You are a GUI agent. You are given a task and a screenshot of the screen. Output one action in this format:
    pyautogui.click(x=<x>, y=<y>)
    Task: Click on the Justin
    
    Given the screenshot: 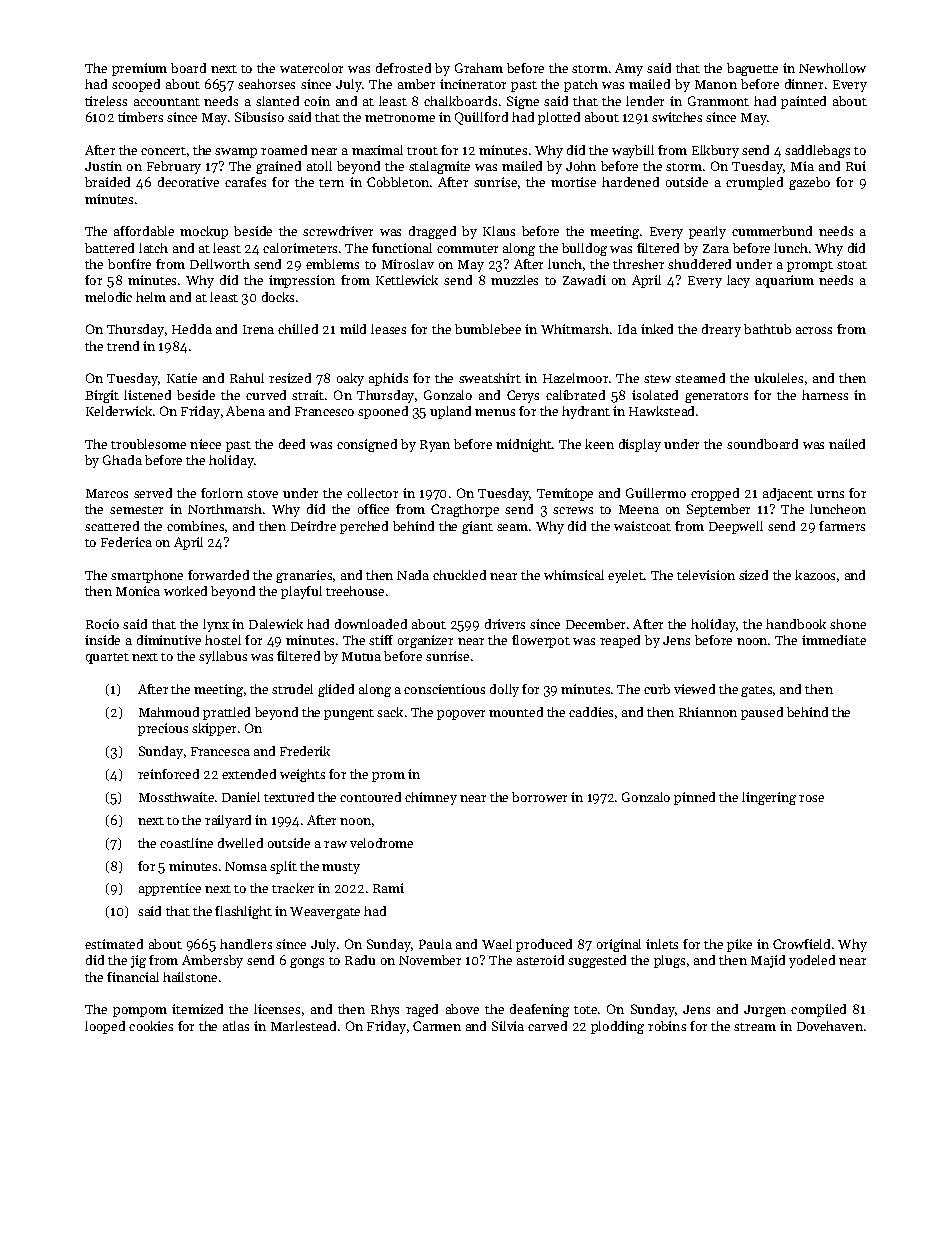 What is the action you would take?
    pyautogui.click(x=103, y=166)
